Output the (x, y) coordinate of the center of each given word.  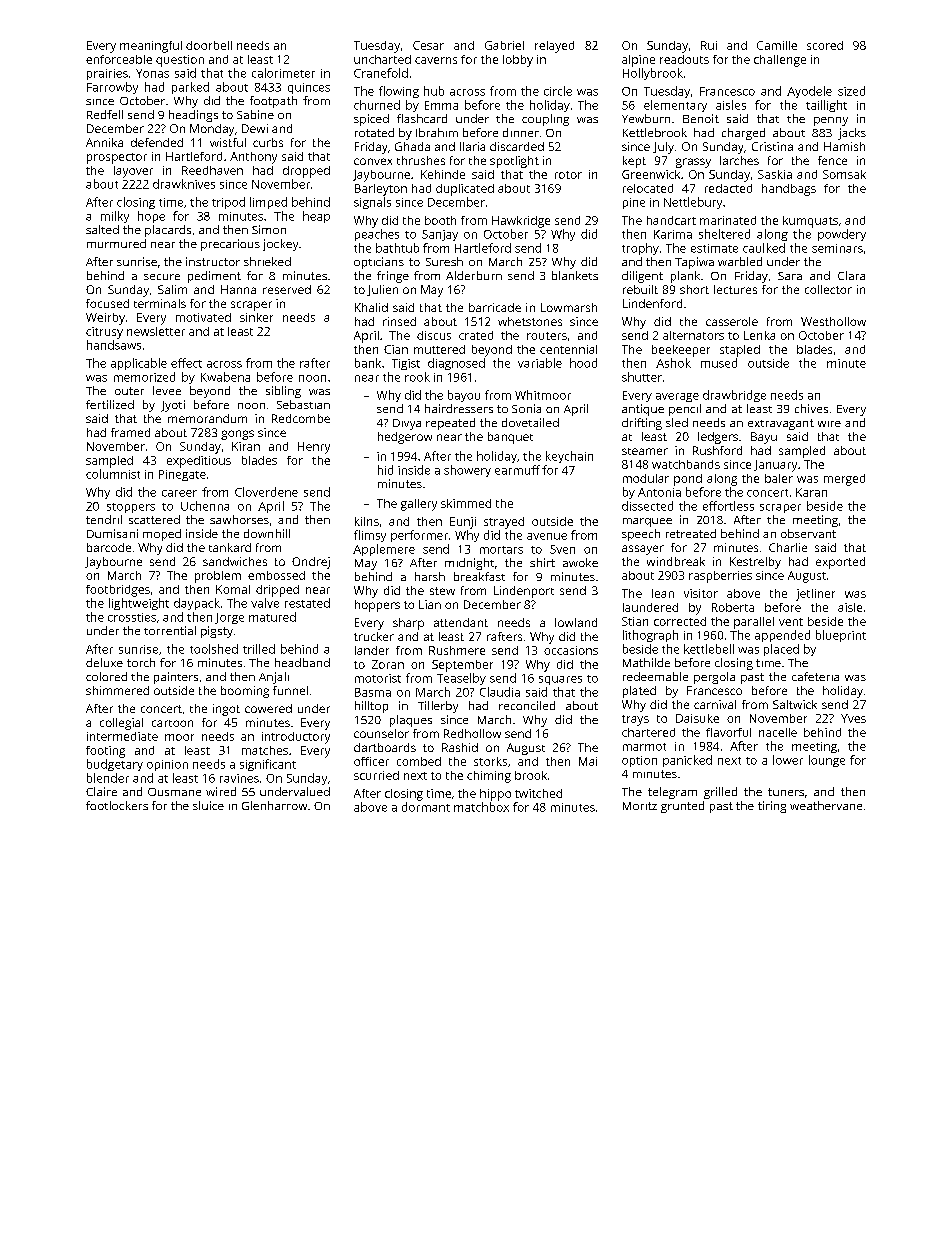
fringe (393, 277)
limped (268, 203)
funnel (290, 690)
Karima (673, 234)
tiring (772, 807)
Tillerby (438, 707)
